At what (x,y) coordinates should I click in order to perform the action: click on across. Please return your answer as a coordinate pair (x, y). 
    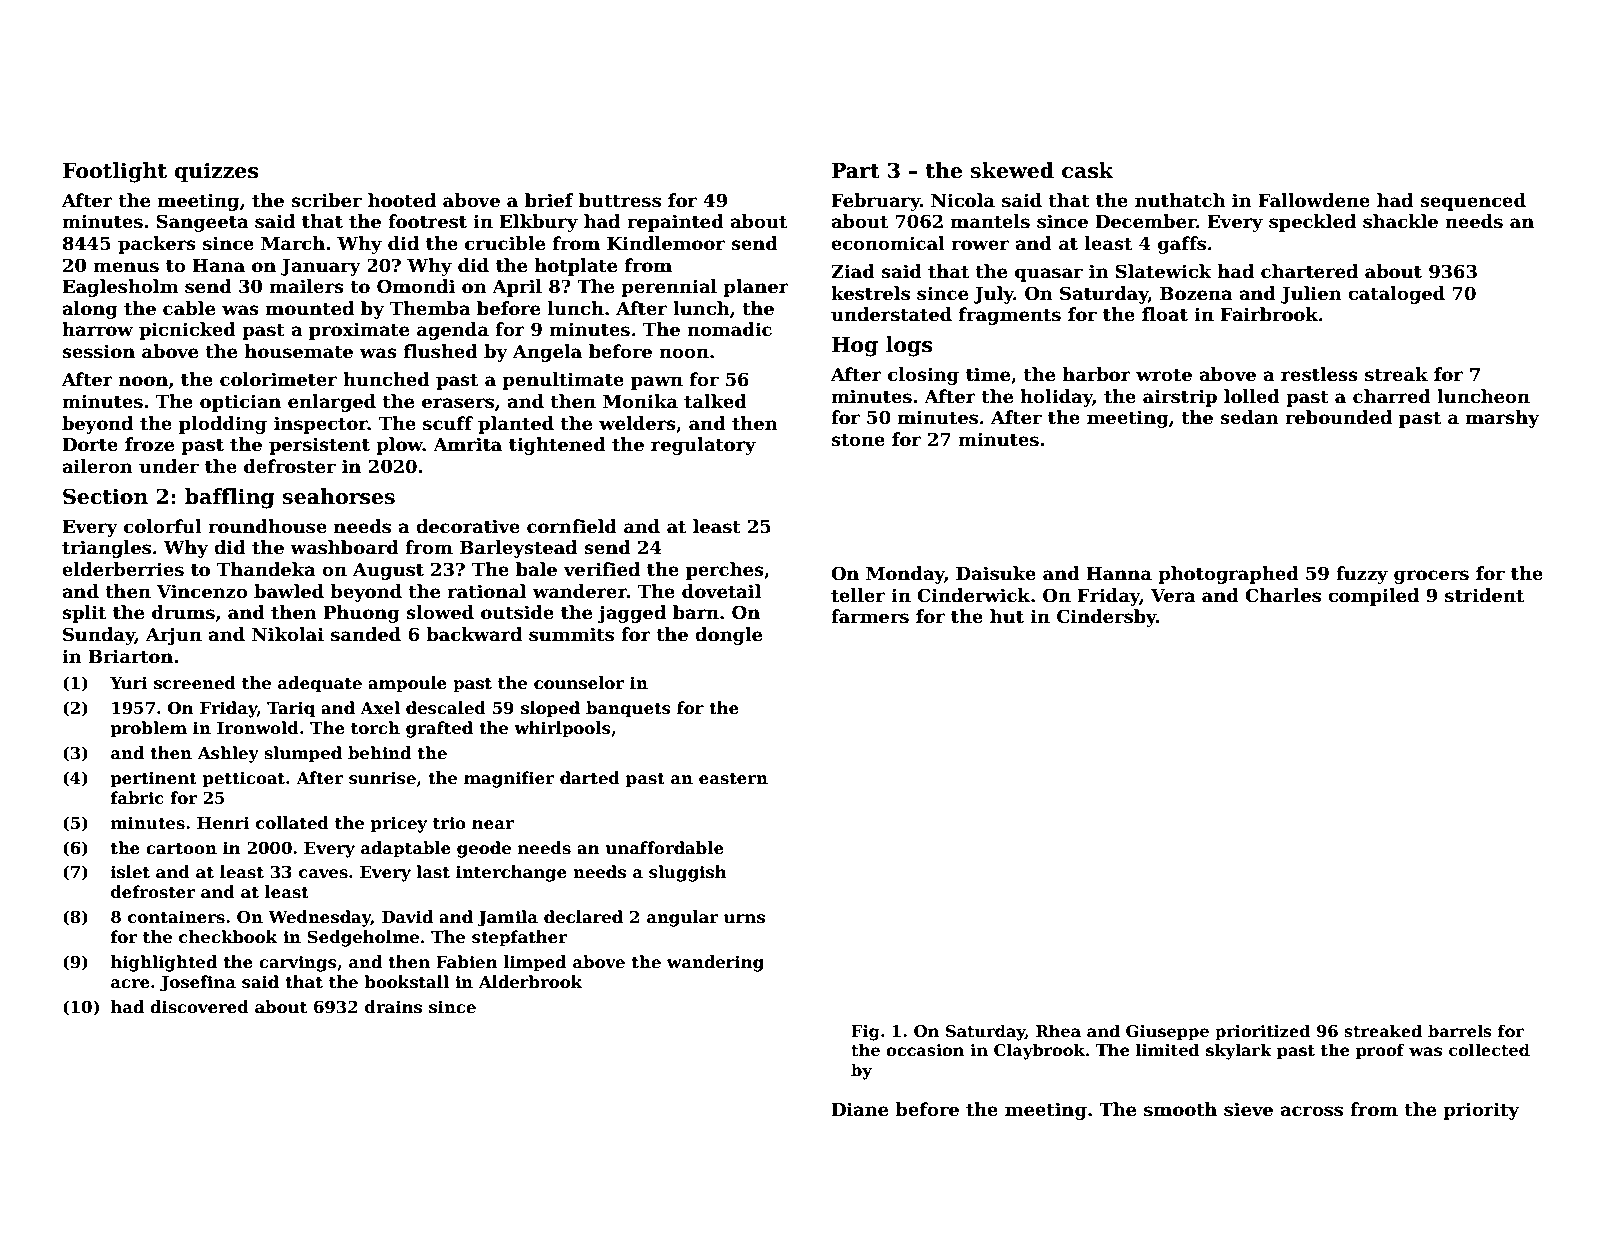
    Looking at the image, I should click on (1311, 1111).
